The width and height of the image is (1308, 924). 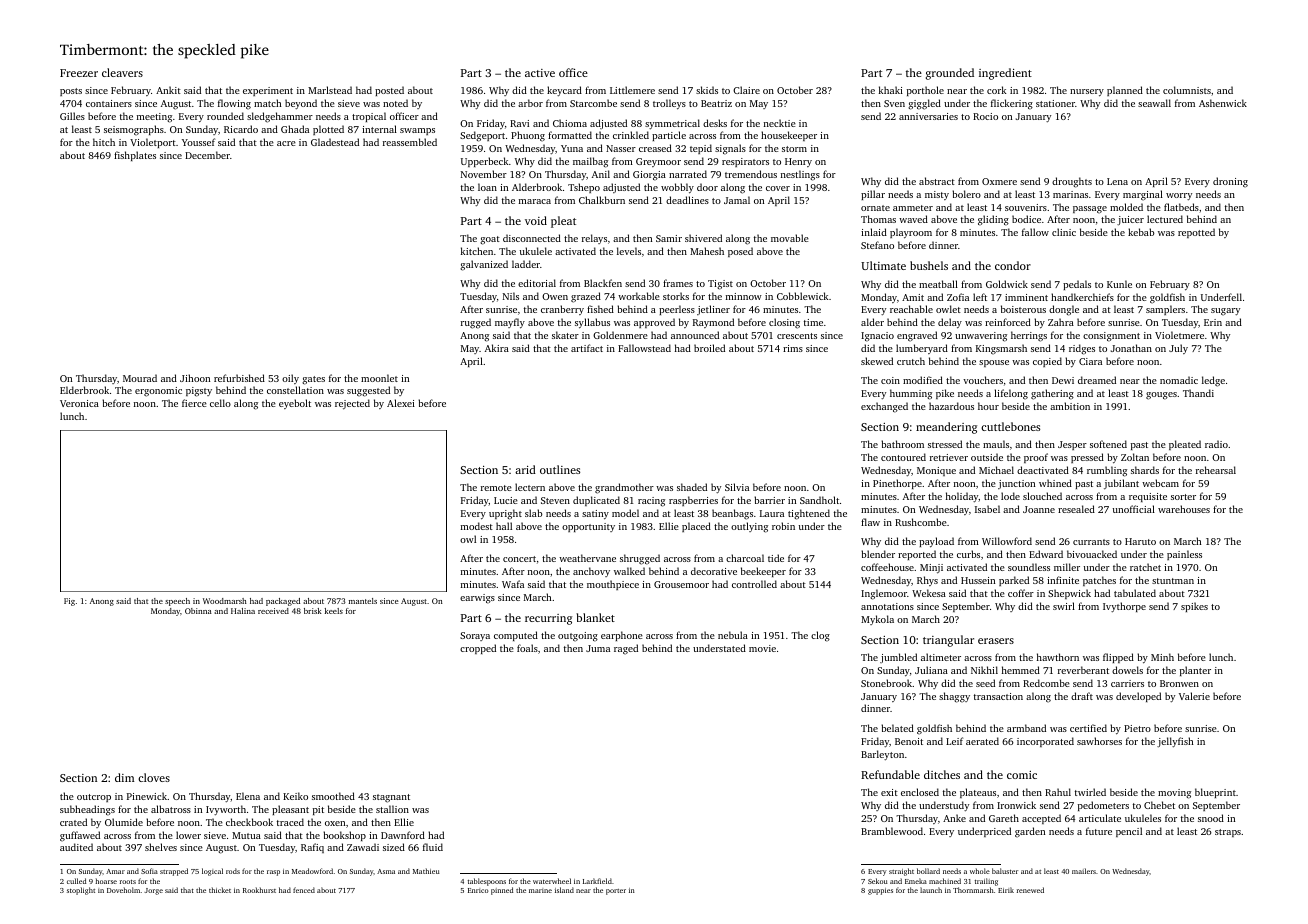 What do you see at coordinates (1090, 210) in the image?
I see `passage` at bounding box center [1090, 210].
